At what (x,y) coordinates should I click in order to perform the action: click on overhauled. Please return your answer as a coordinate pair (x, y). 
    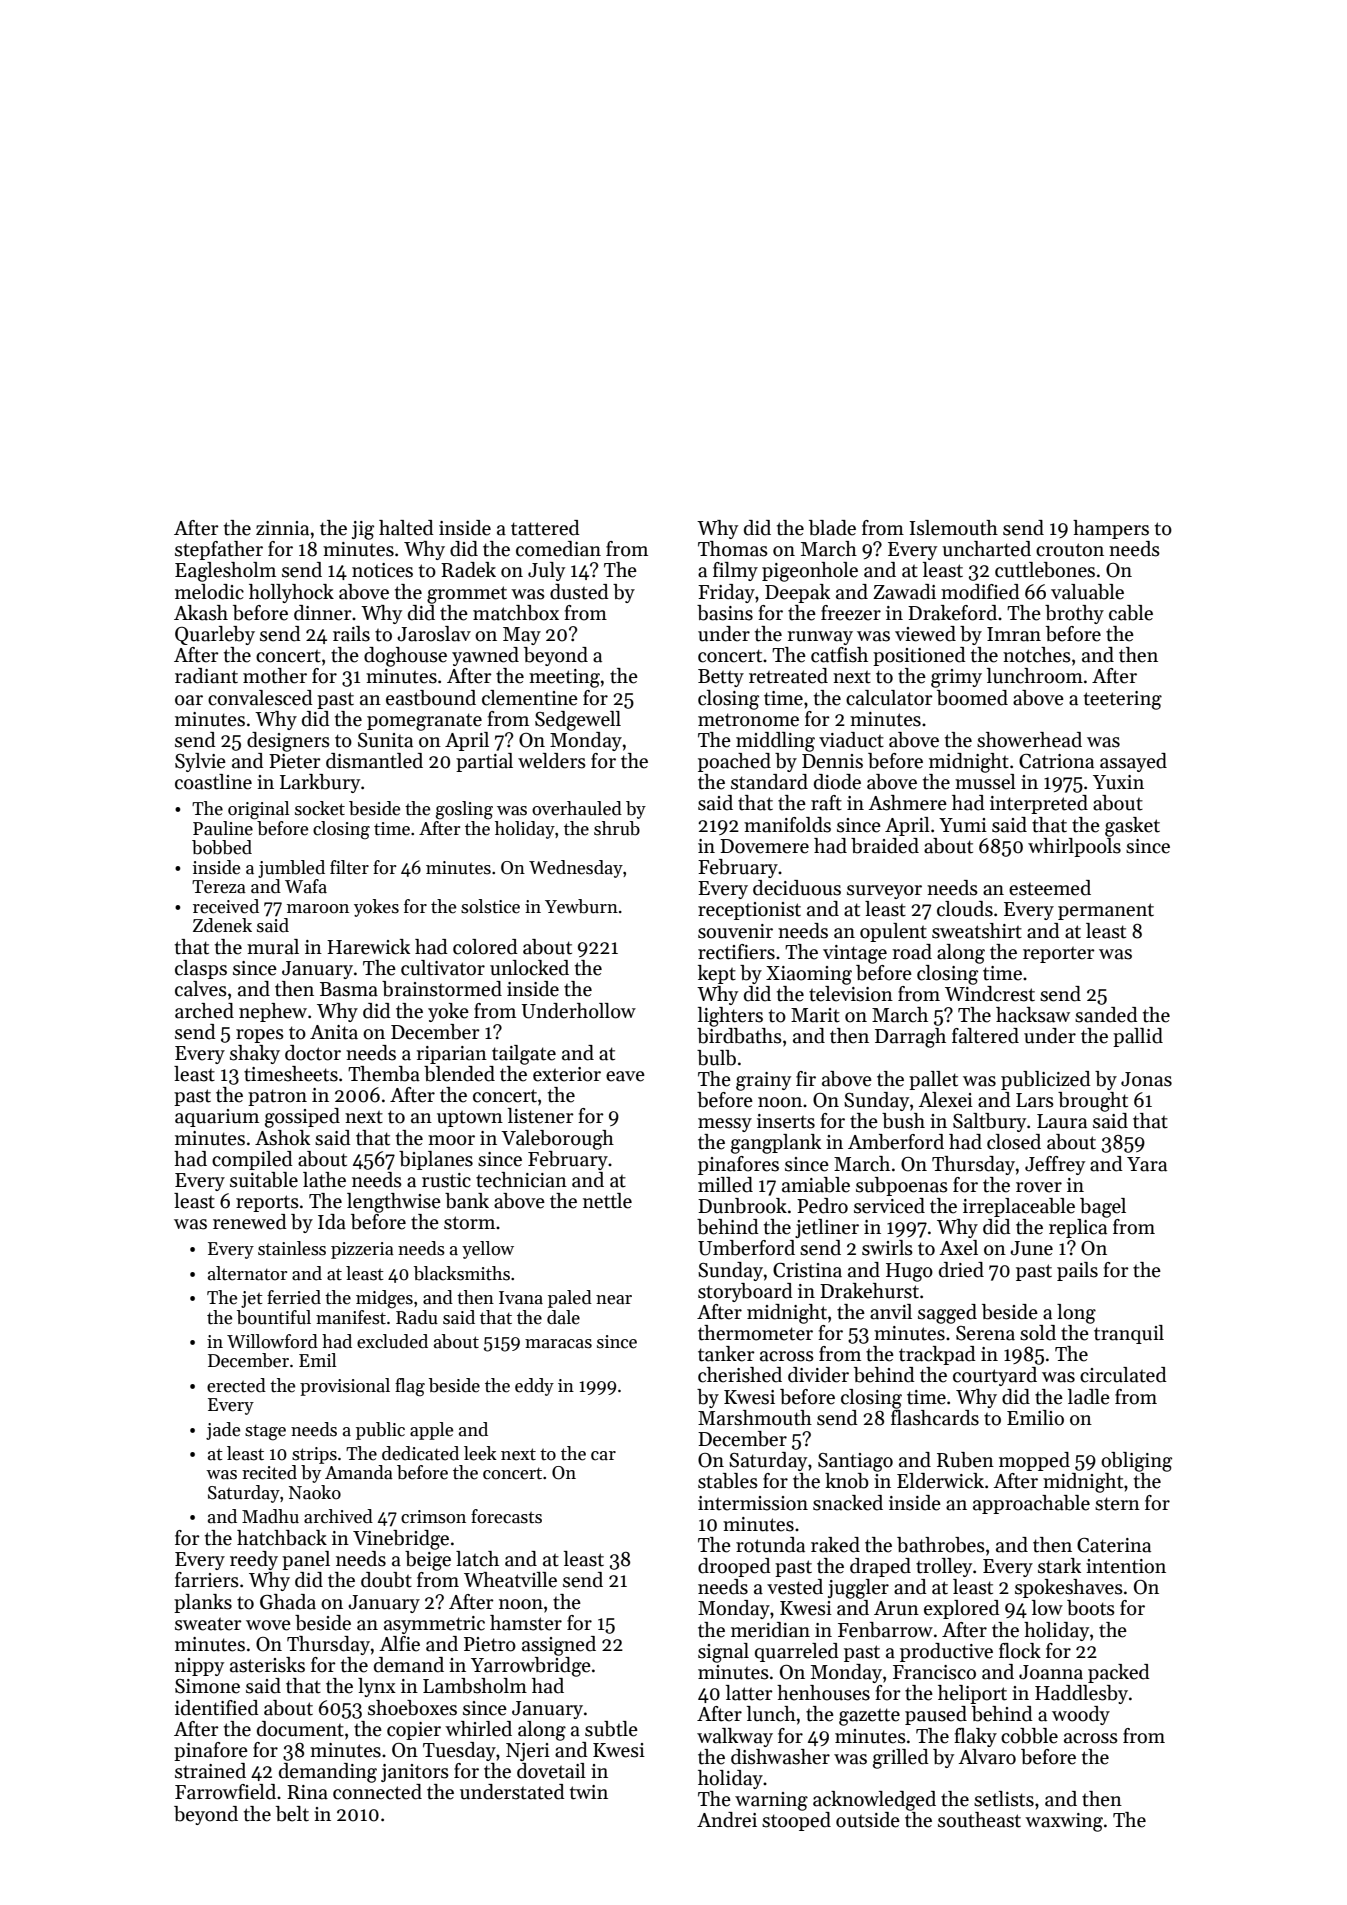
    Looking at the image, I should click on (577, 808).
